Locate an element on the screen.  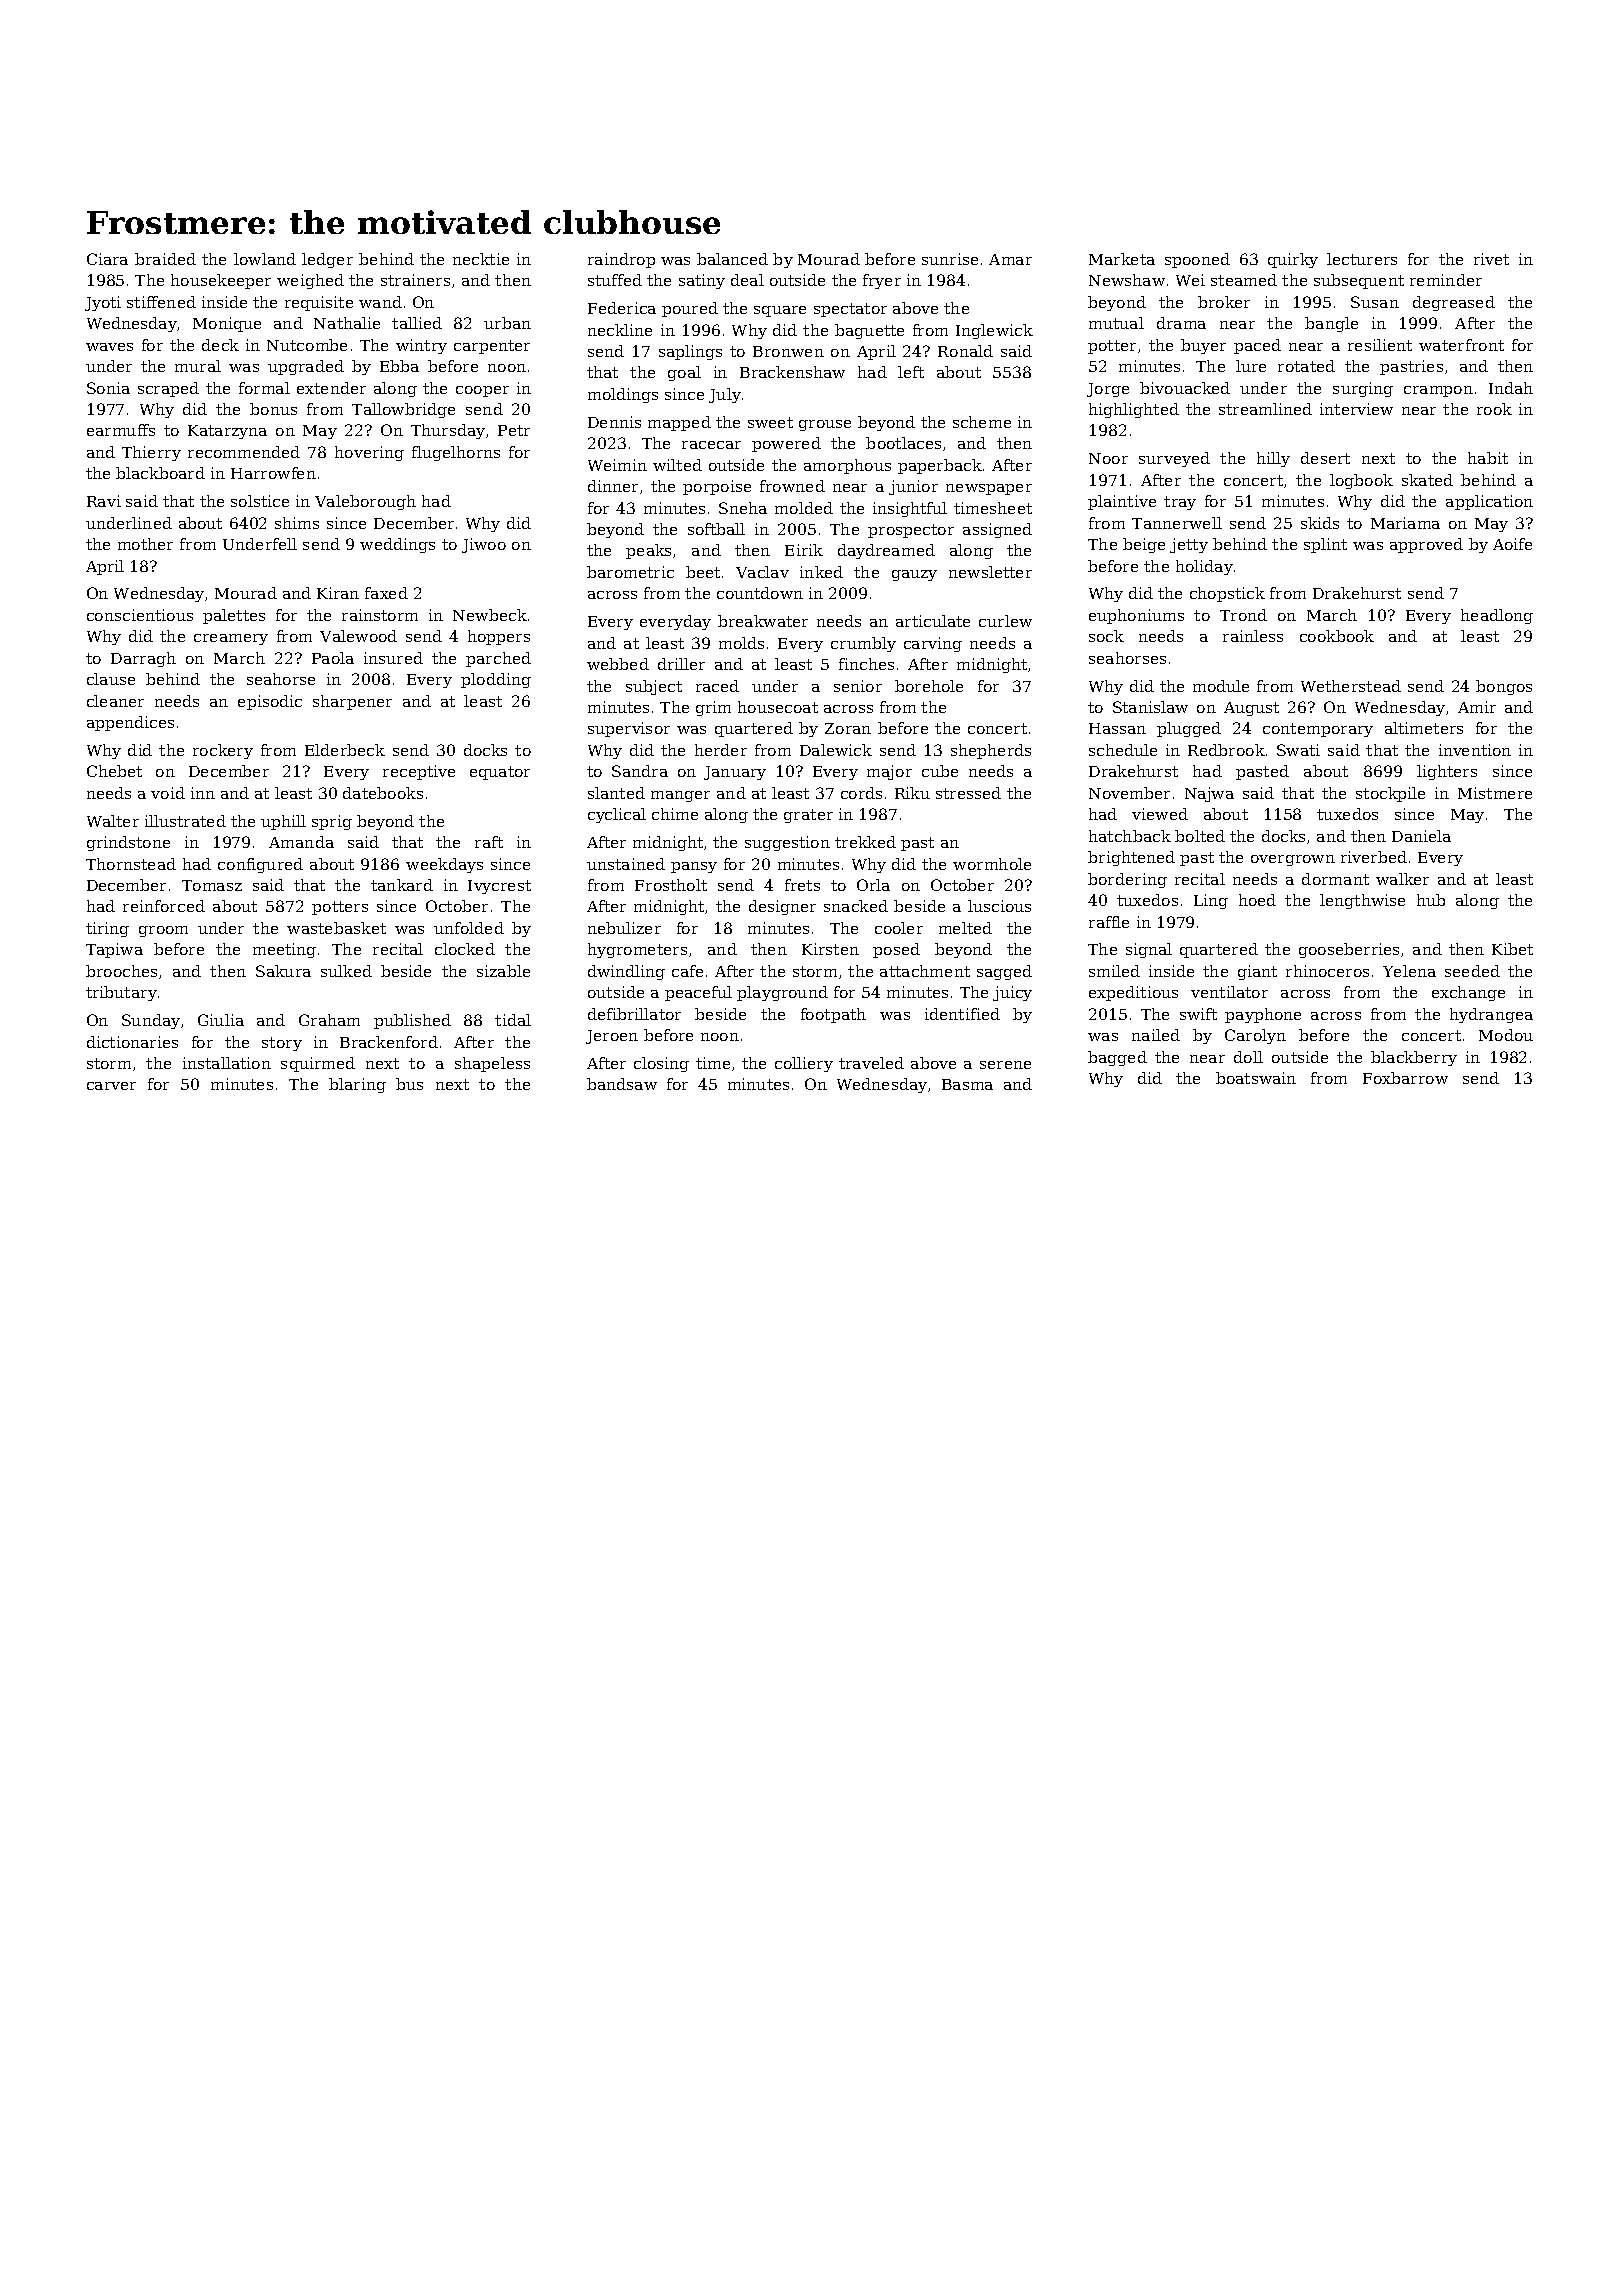
blaring is located at coordinates (357, 1085).
